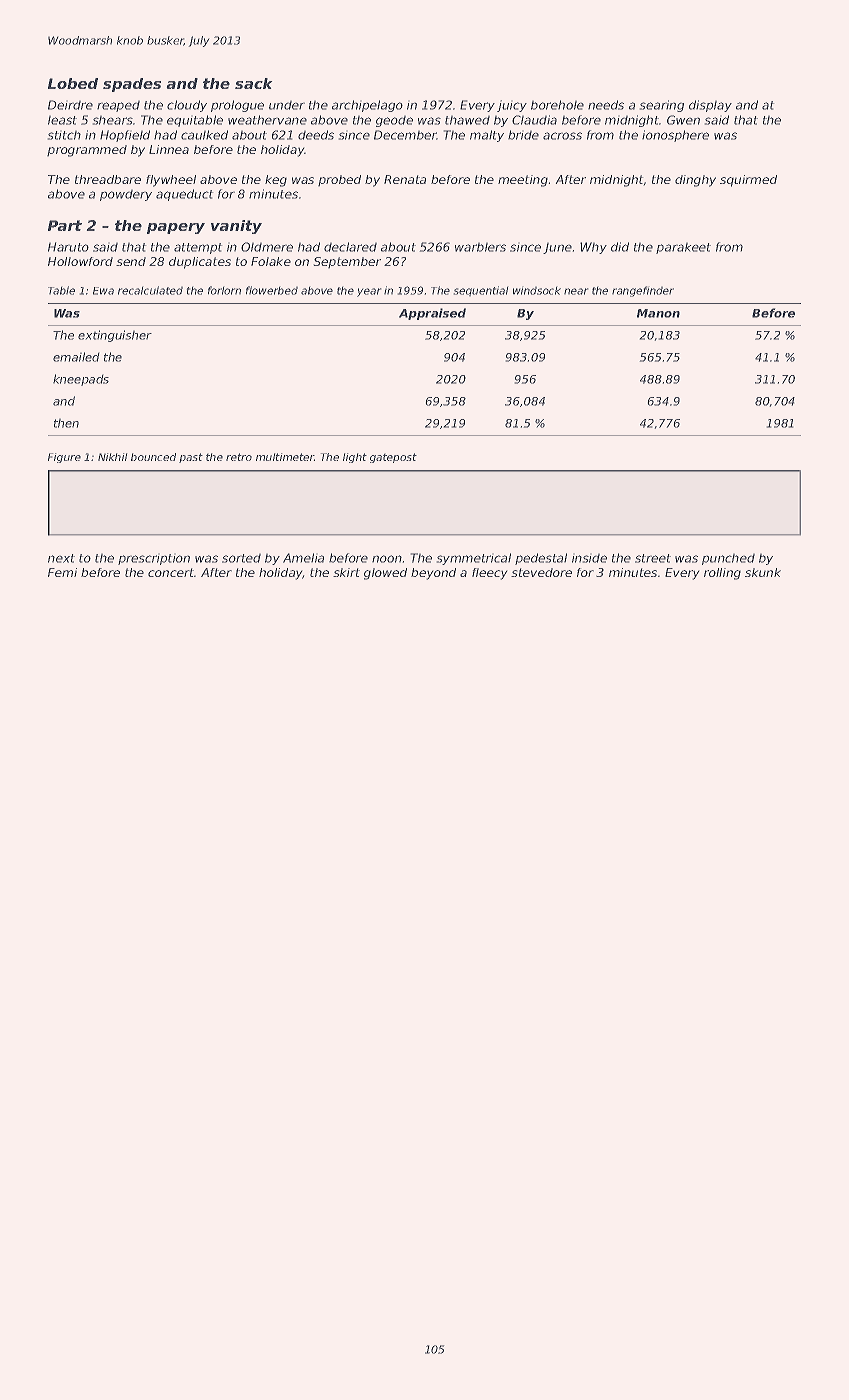 Image resolution: width=849 pixels, height=1400 pixels. What do you see at coordinates (748, 181) in the screenshot?
I see `squirmed` at bounding box center [748, 181].
